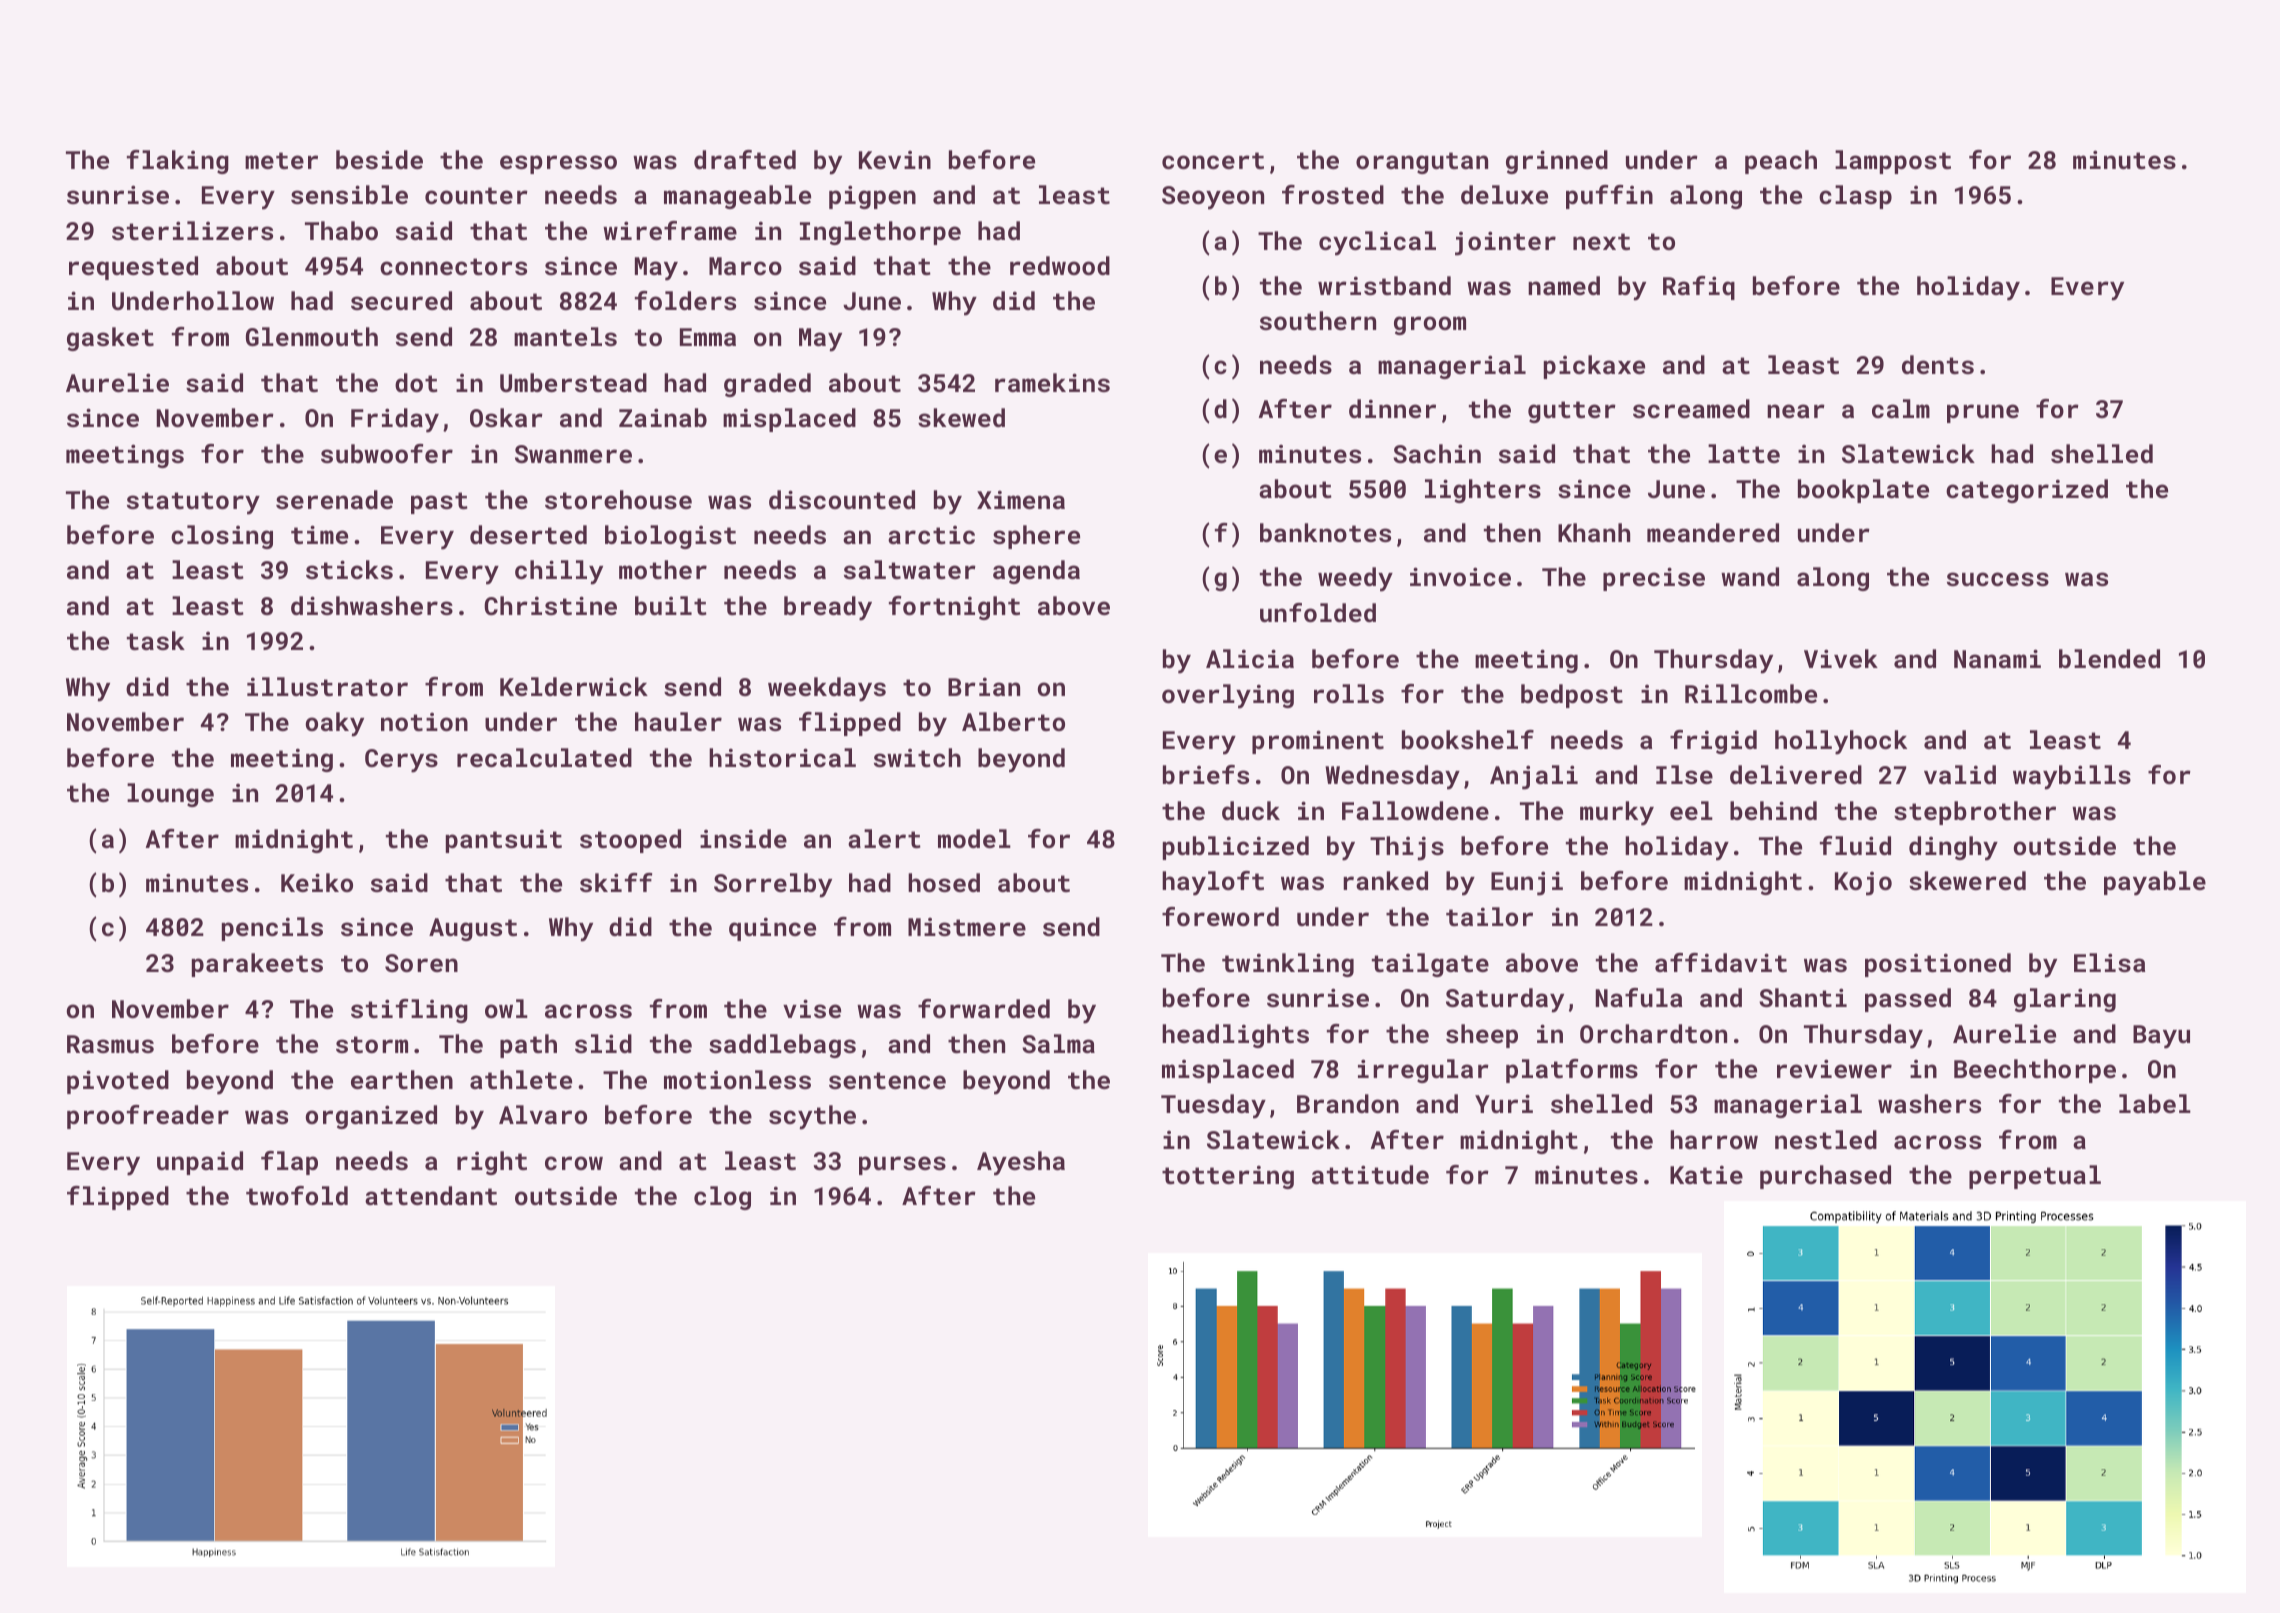 The width and height of the image is (2280, 1613). I want to click on twofold, so click(297, 1195).
